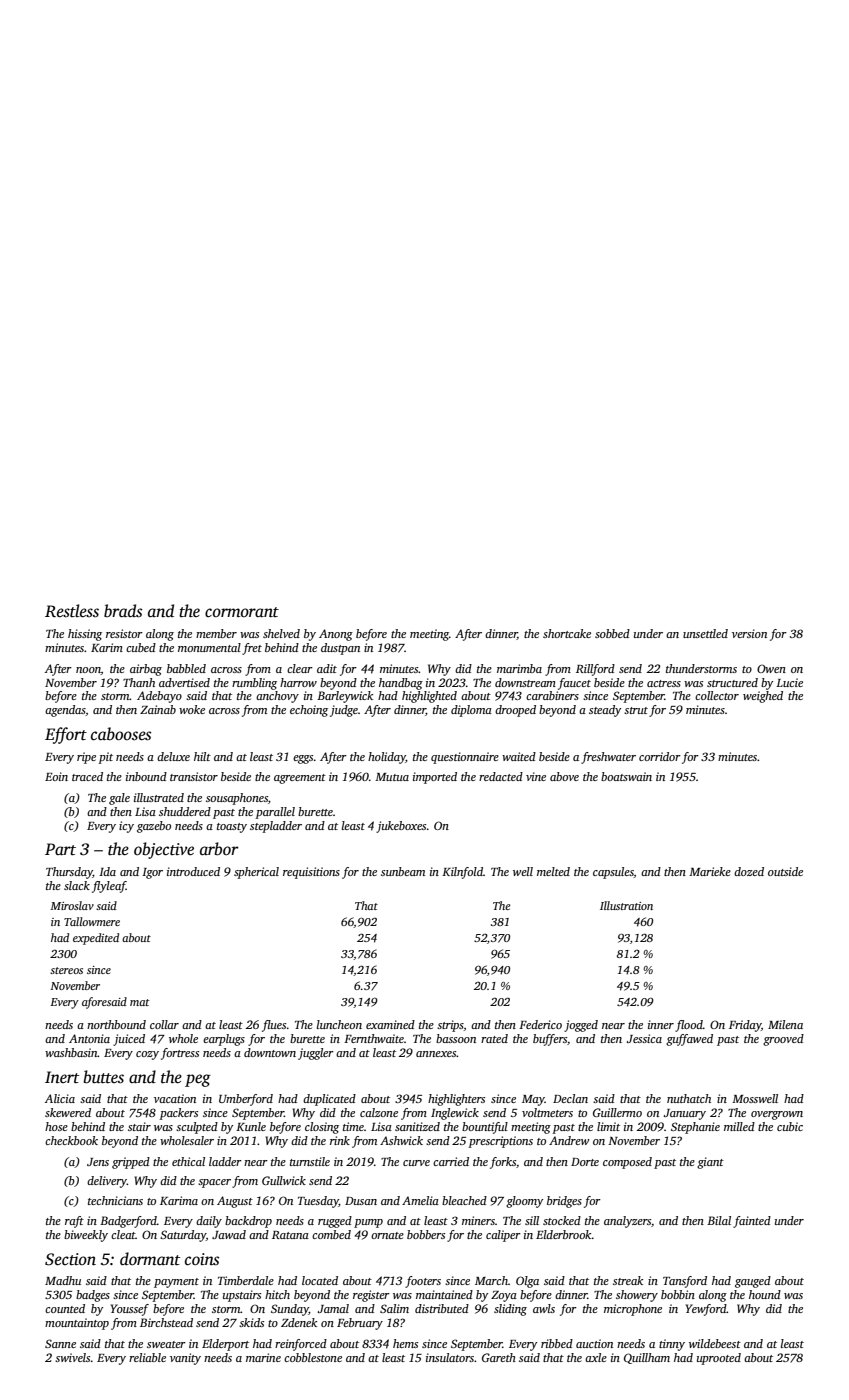 The image size is (849, 1400). Describe the element at coordinates (567, 633) in the screenshot. I see `shortcake` at that location.
